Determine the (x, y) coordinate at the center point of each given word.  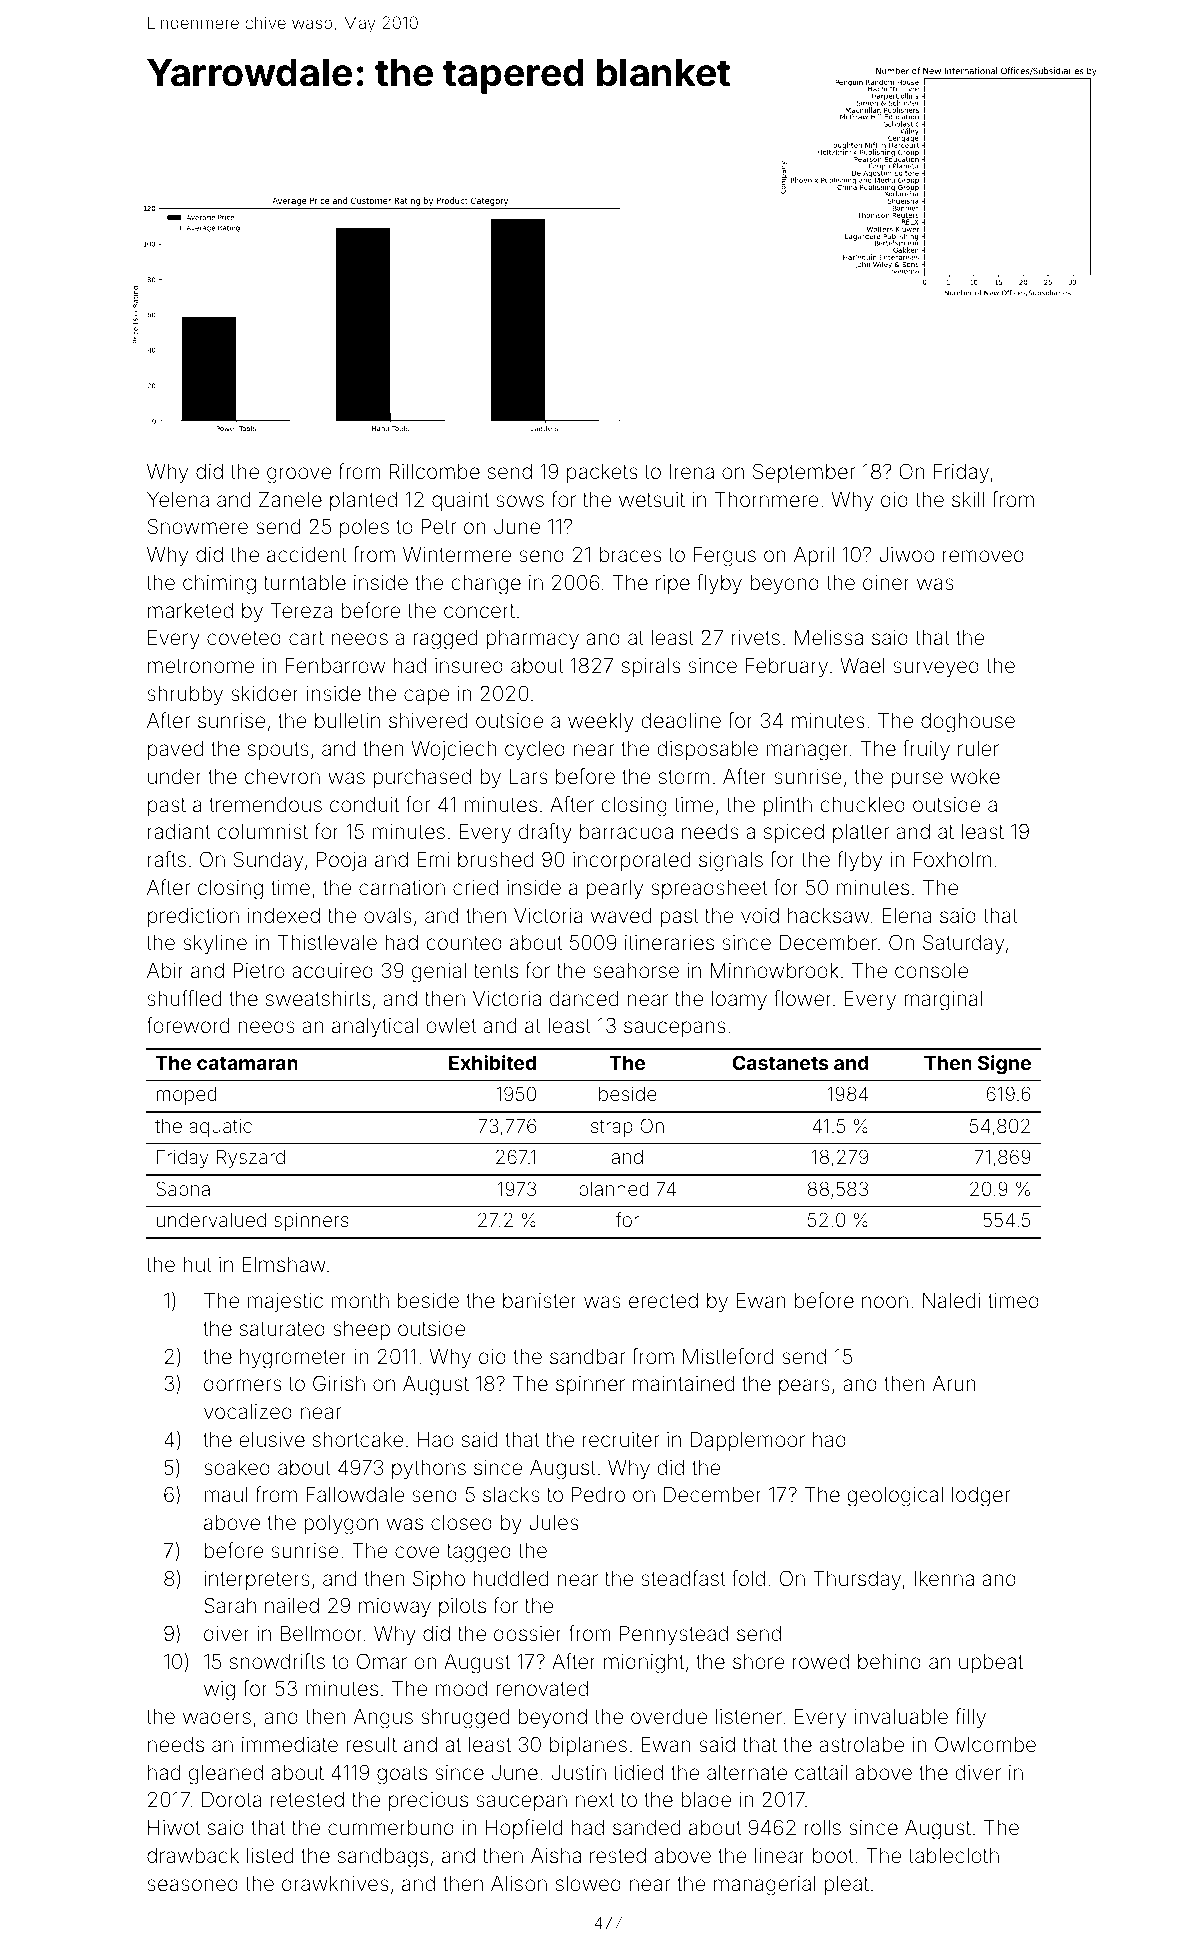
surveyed (936, 668)
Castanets (780, 1062)
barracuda (626, 831)
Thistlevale (327, 942)
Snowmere (198, 526)
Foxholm (952, 859)
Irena (692, 471)
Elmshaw (284, 1264)
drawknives (335, 1883)
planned (614, 1191)
